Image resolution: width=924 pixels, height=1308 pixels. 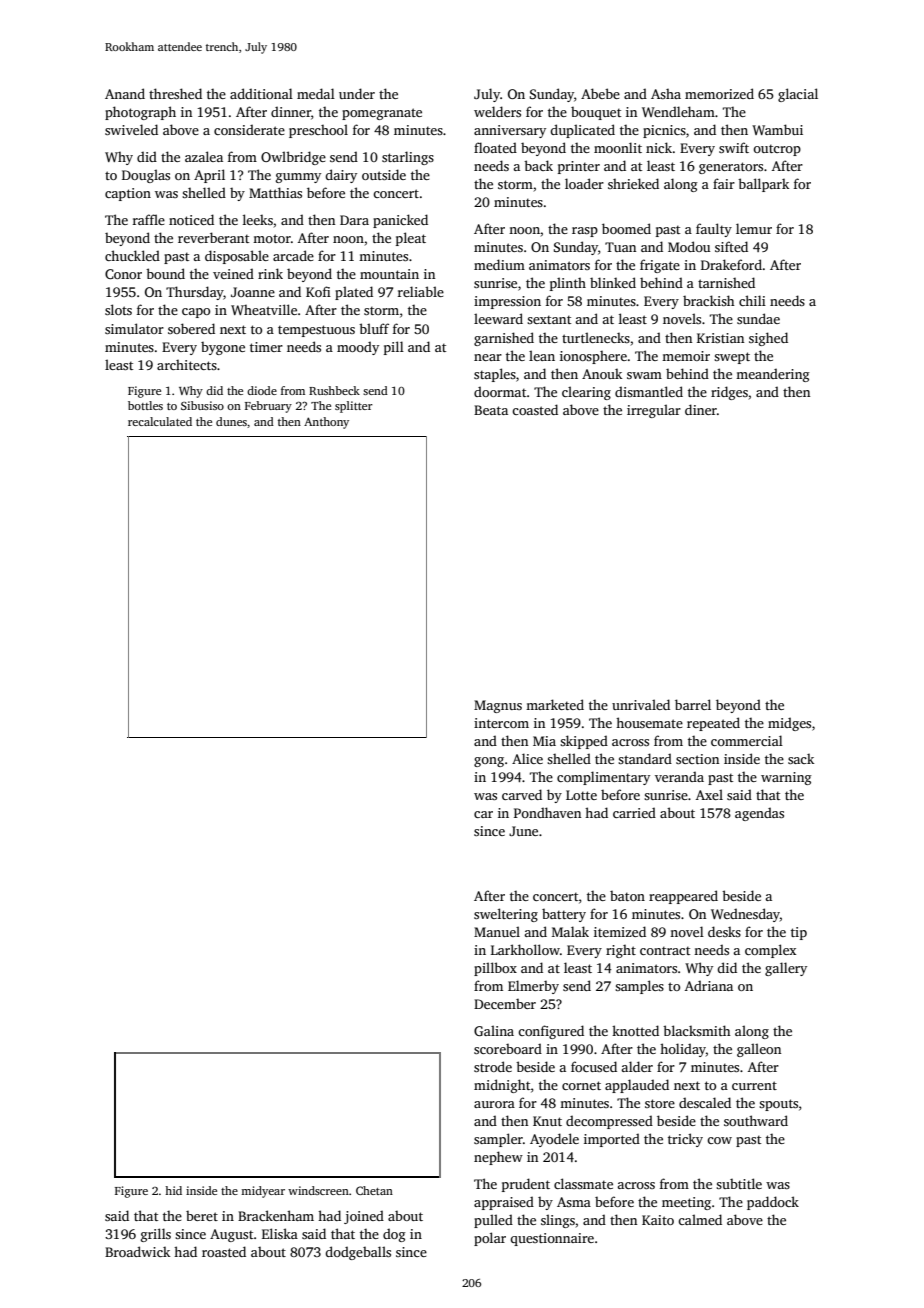 I want to click on mountain, so click(x=389, y=274).
